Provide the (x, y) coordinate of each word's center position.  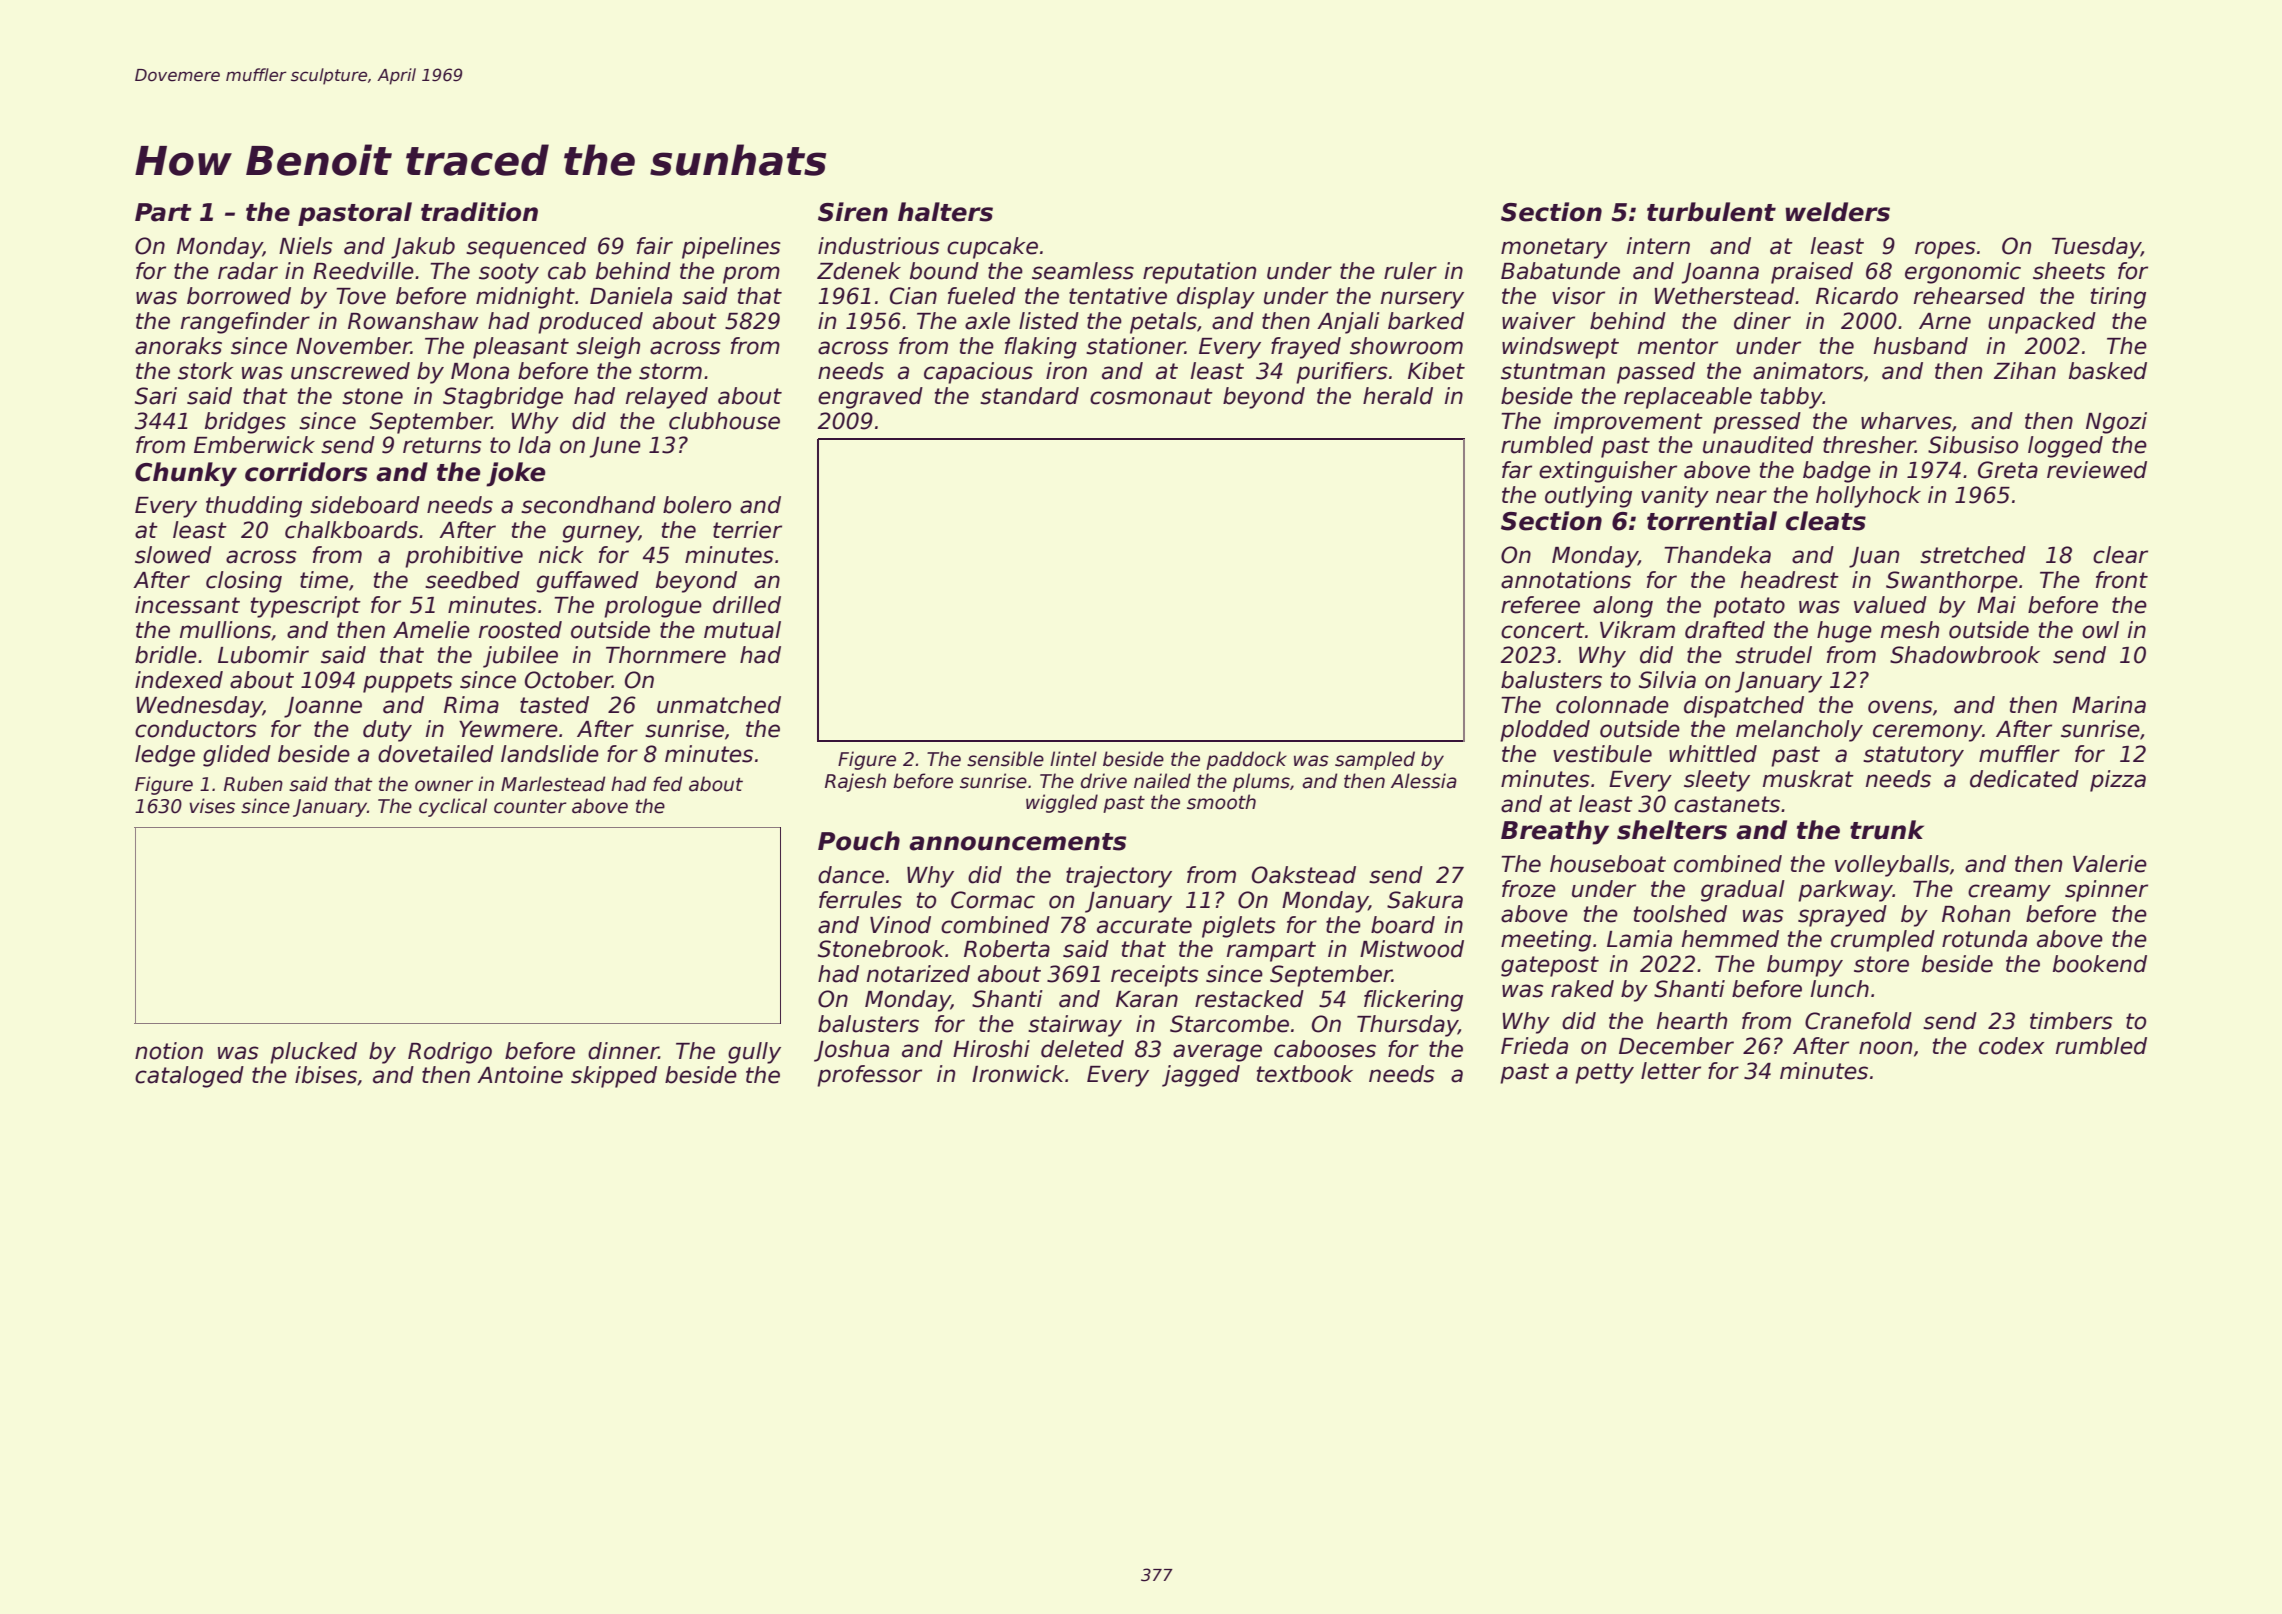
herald (1398, 396)
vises (212, 806)
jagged (1201, 1076)
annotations (1566, 580)
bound (944, 271)
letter (1671, 1071)
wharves (1906, 421)
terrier (747, 530)
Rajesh (855, 782)
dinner (623, 1051)
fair (655, 246)
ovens (1900, 707)
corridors (306, 472)
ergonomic (1963, 273)
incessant (187, 605)
